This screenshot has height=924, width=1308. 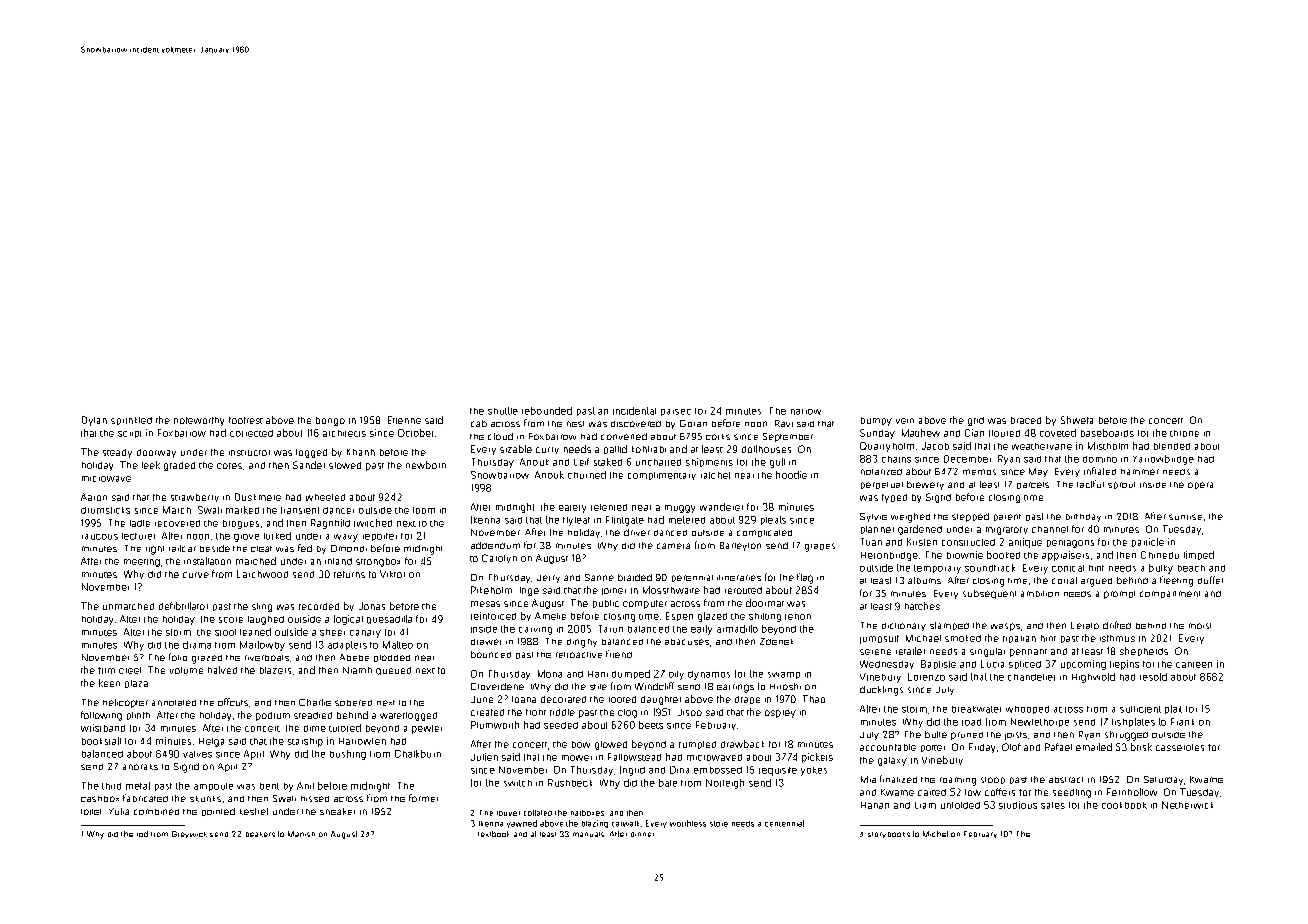 I want to click on centennial, so click(x=784, y=823).
